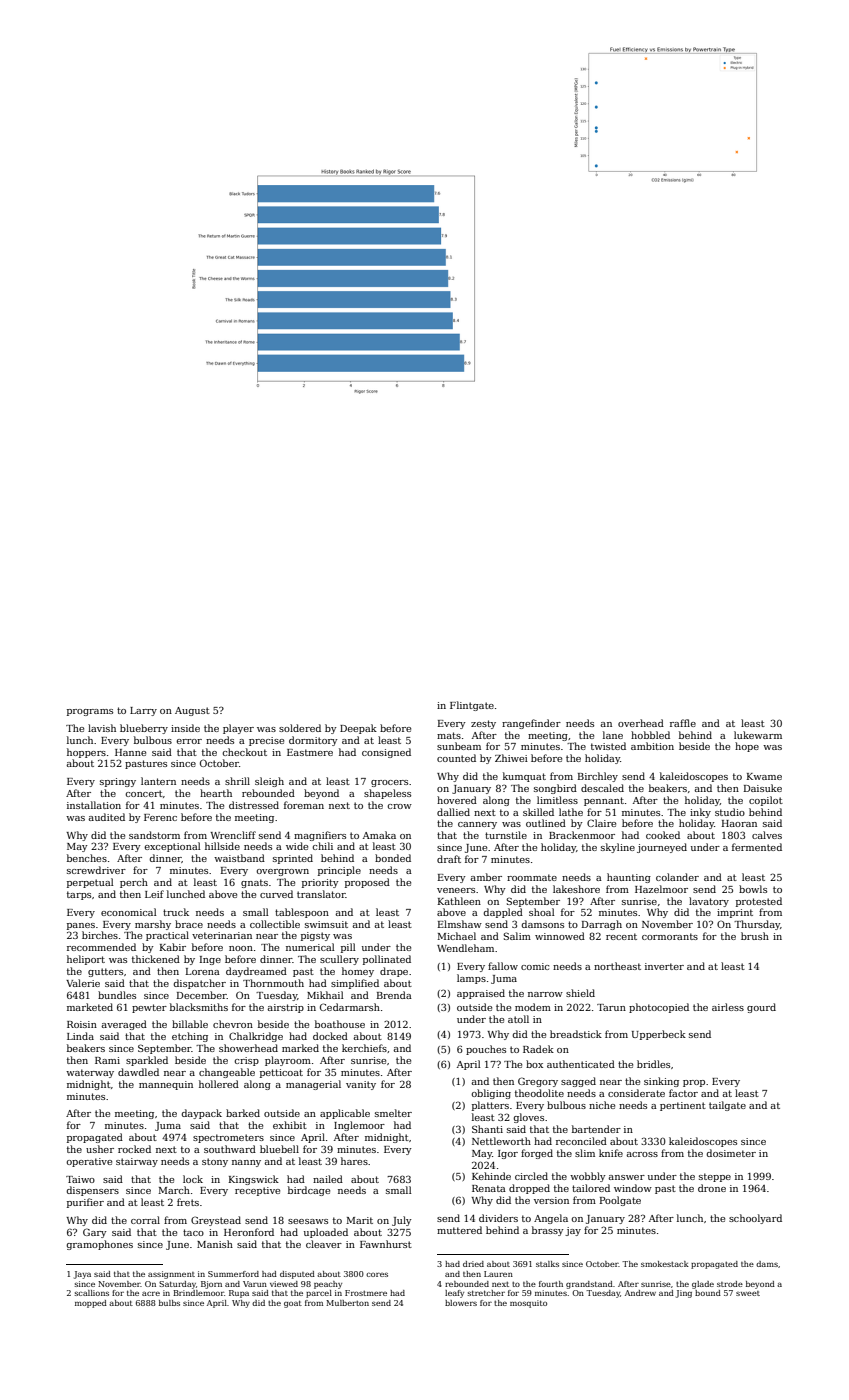 The width and height of the image is (849, 1400). What do you see at coordinates (129, 912) in the image?
I see `economical` at bounding box center [129, 912].
